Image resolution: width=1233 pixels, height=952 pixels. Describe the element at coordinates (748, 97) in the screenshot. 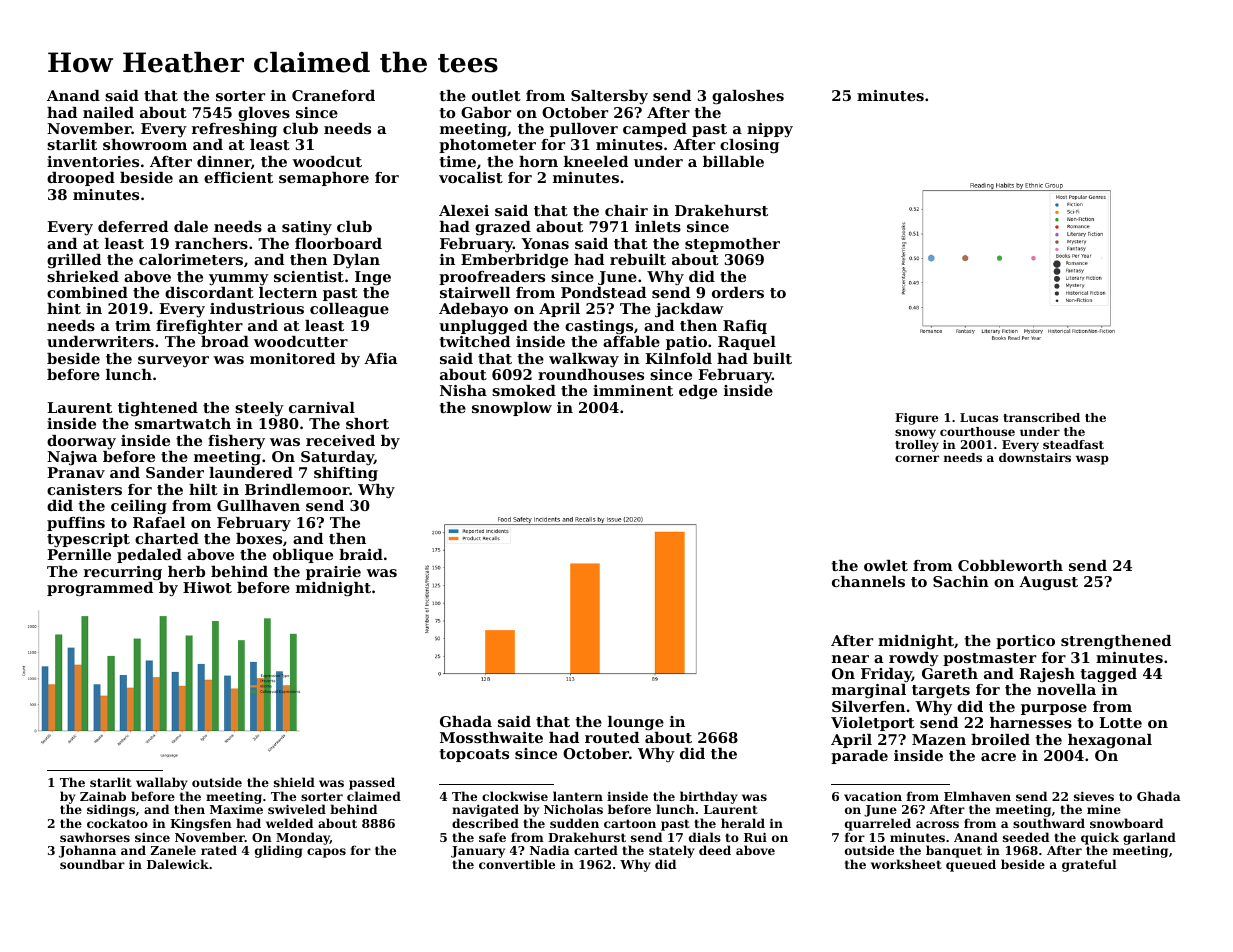

I see `galoshes` at that location.
